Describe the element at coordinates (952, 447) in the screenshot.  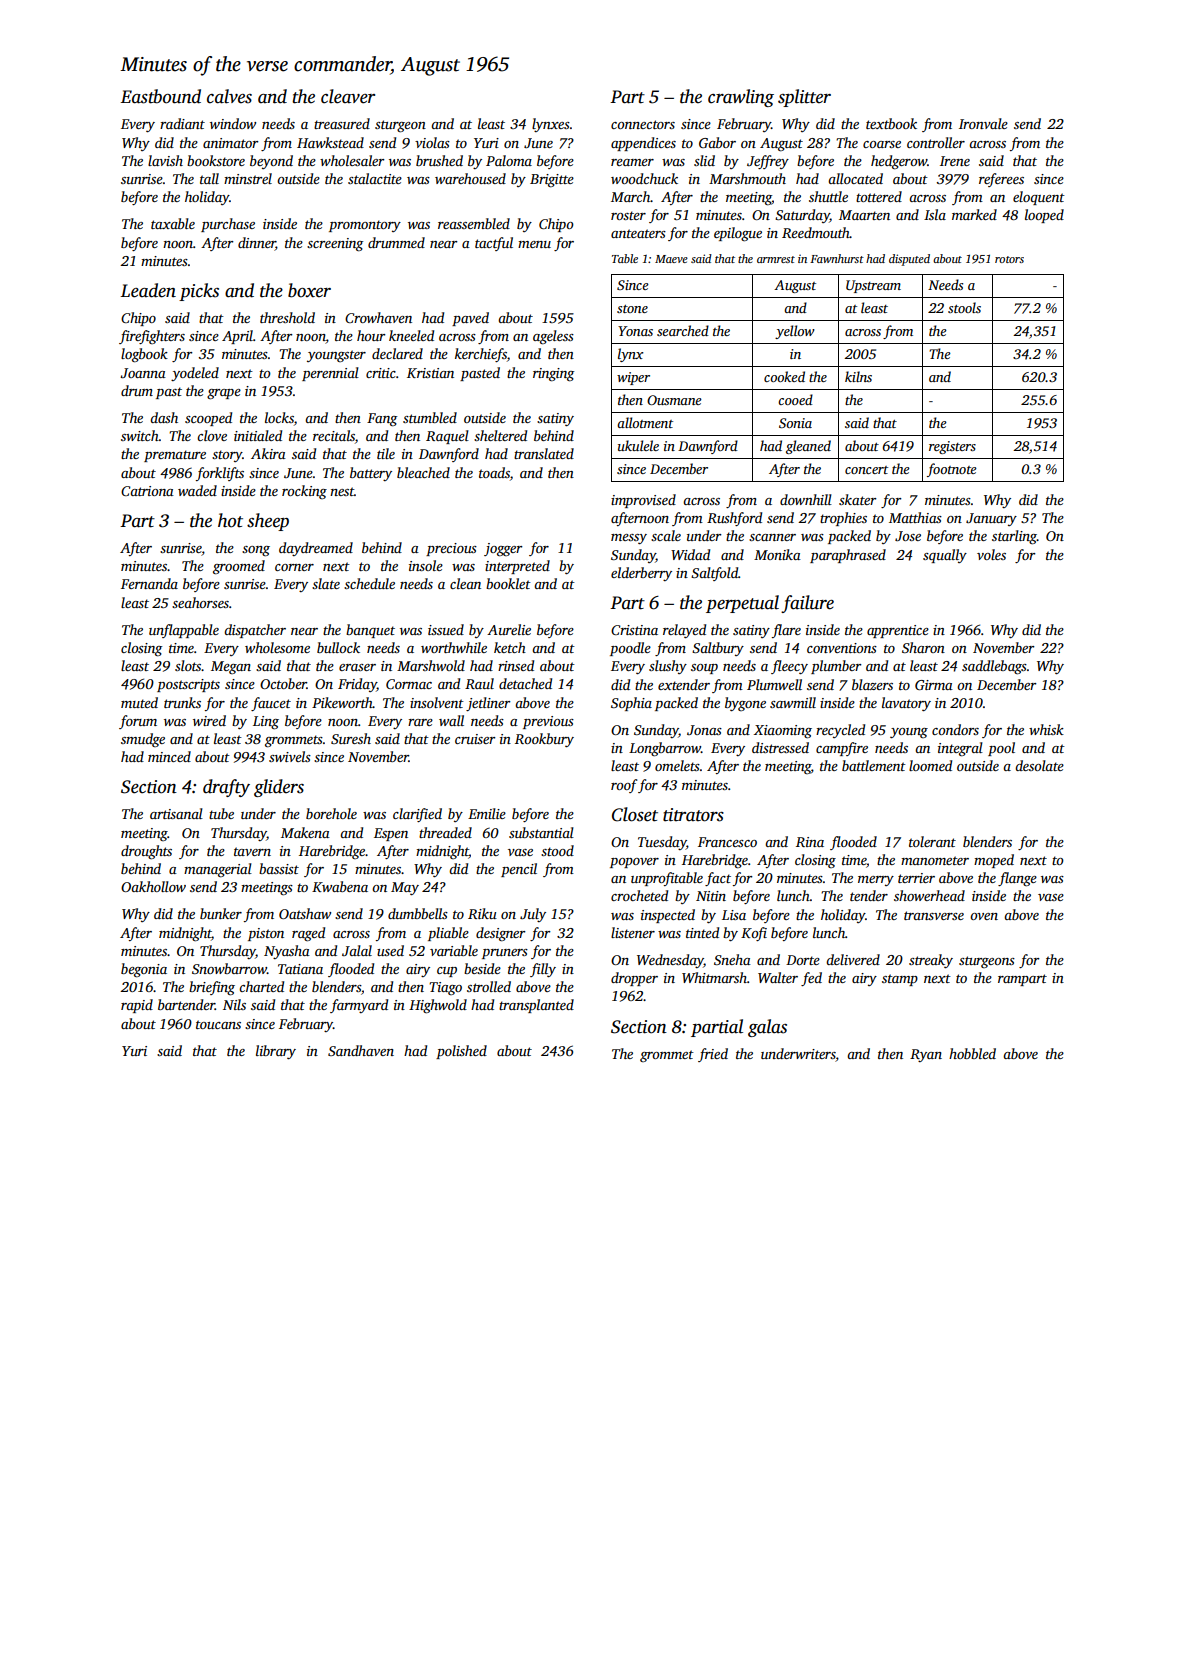
I see `registers` at that location.
